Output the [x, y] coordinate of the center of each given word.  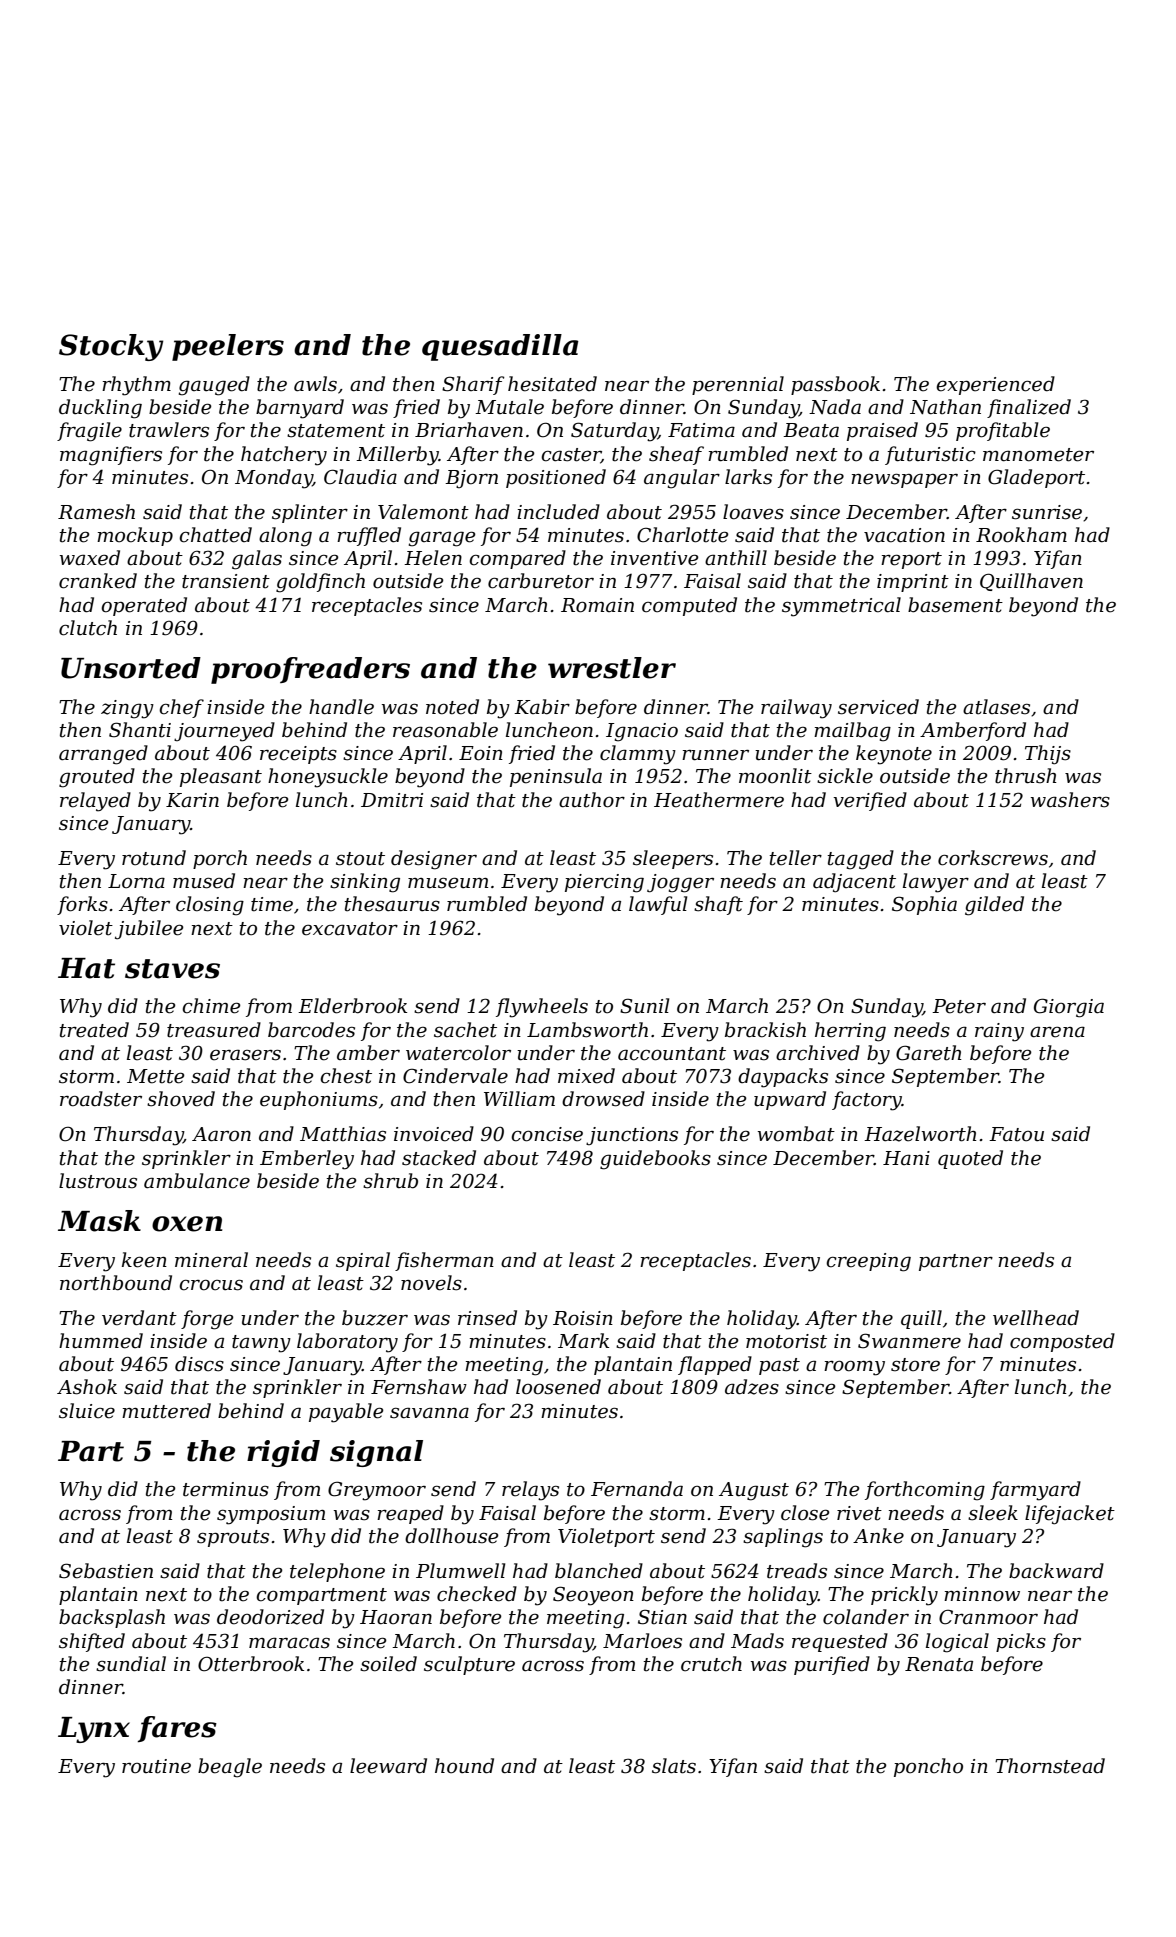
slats [674, 1766]
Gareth [929, 1053]
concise [547, 1134]
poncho [928, 1767]
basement [955, 605]
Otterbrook [251, 1664]
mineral [211, 1260]
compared [517, 559]
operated [144, 606]
